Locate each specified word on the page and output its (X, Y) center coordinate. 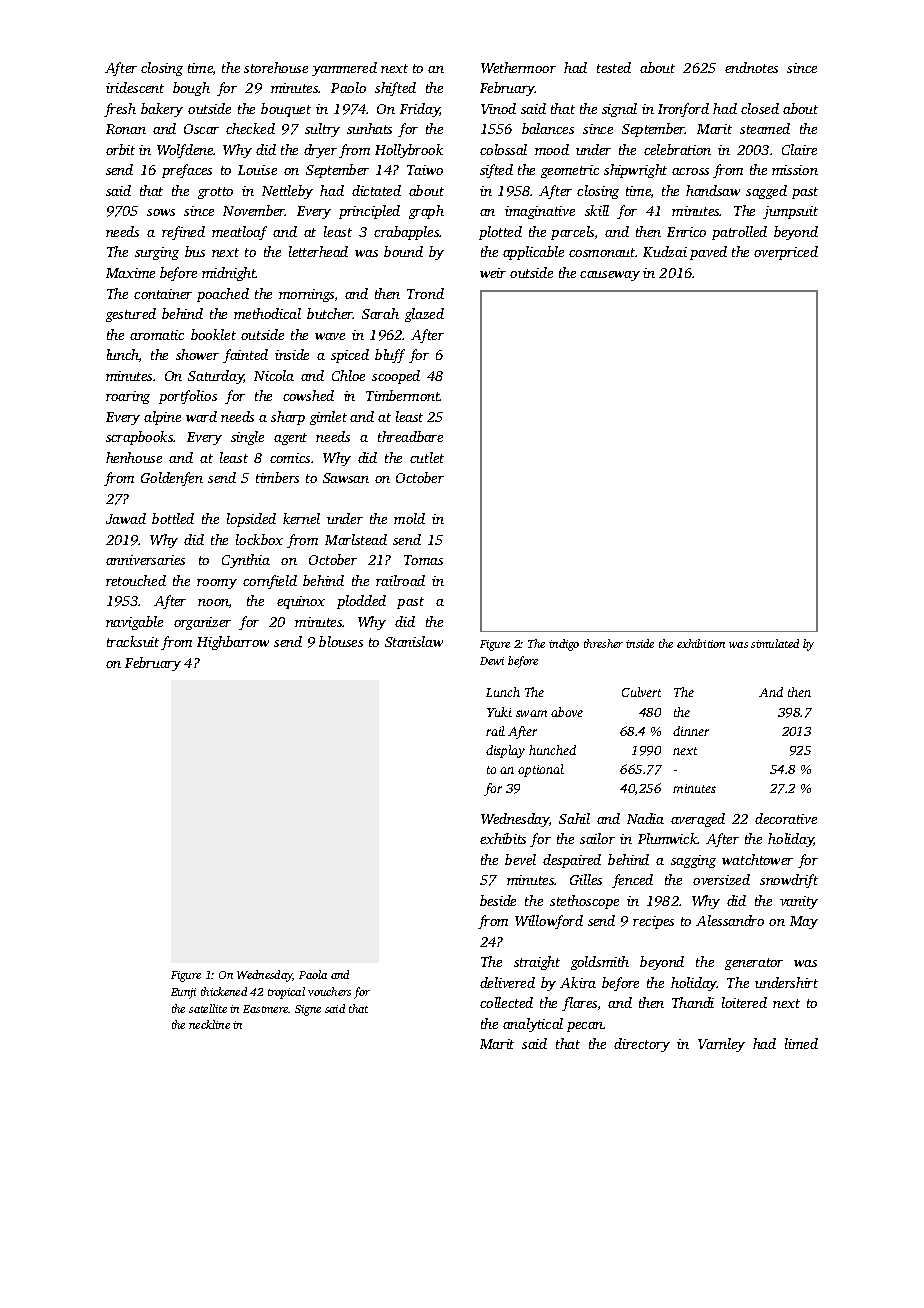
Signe (308, 1010)
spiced (350, 356)
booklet (213, 334)
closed (760, 108)
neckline (209, 1024)
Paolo (348, 87)
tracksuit (133, 641)
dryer (320, 151)
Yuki (499, 712)
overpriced (786, 253)
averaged (698, 820)
